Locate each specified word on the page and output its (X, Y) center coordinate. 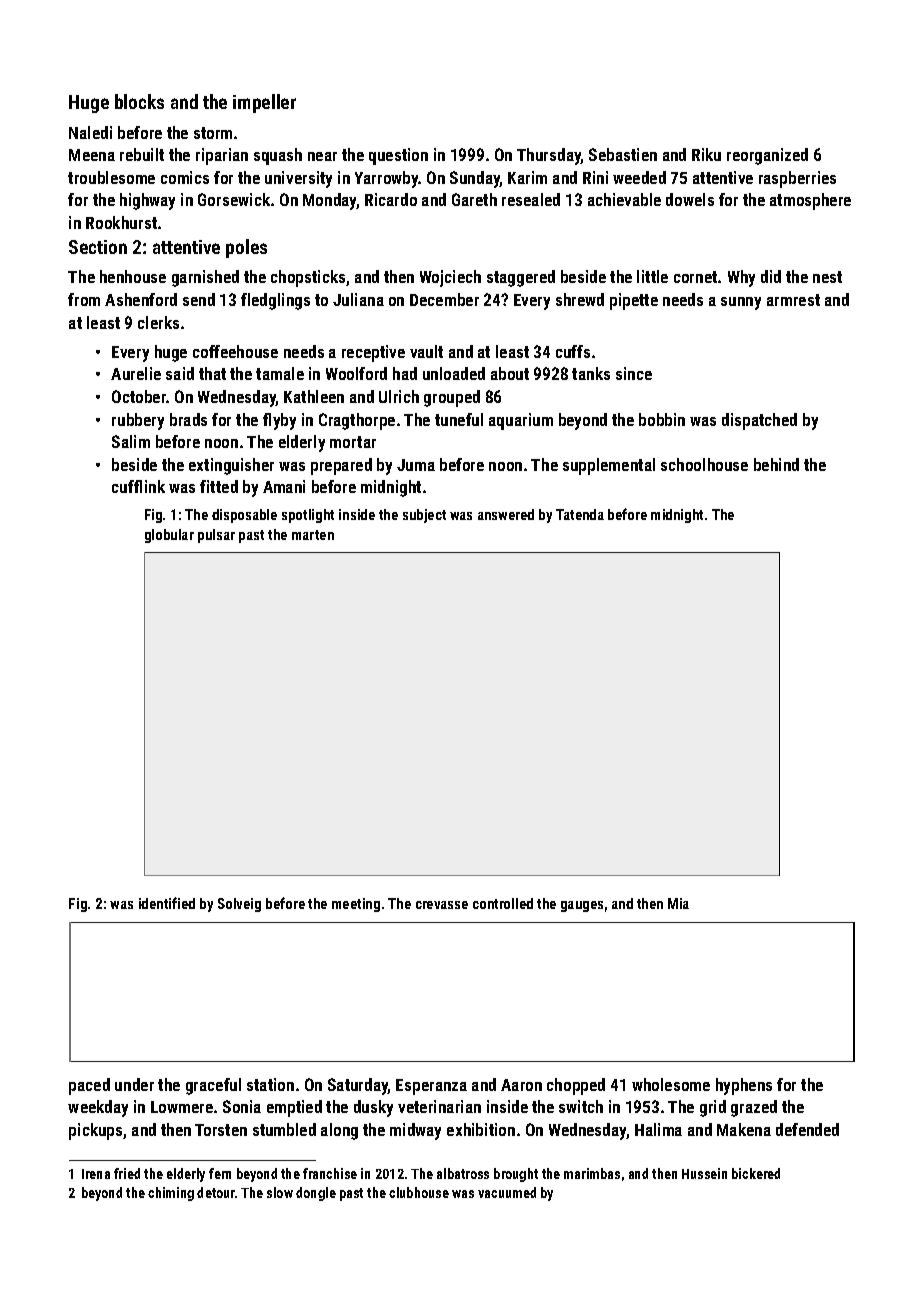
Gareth (474, 199)
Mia (678, 903)
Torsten (221, 1130)
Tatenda (580, 514)
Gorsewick (234, 199)
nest (827, 277)
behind (776, 464)
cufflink (138, 486)
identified (167, 903)
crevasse (442, 905)
